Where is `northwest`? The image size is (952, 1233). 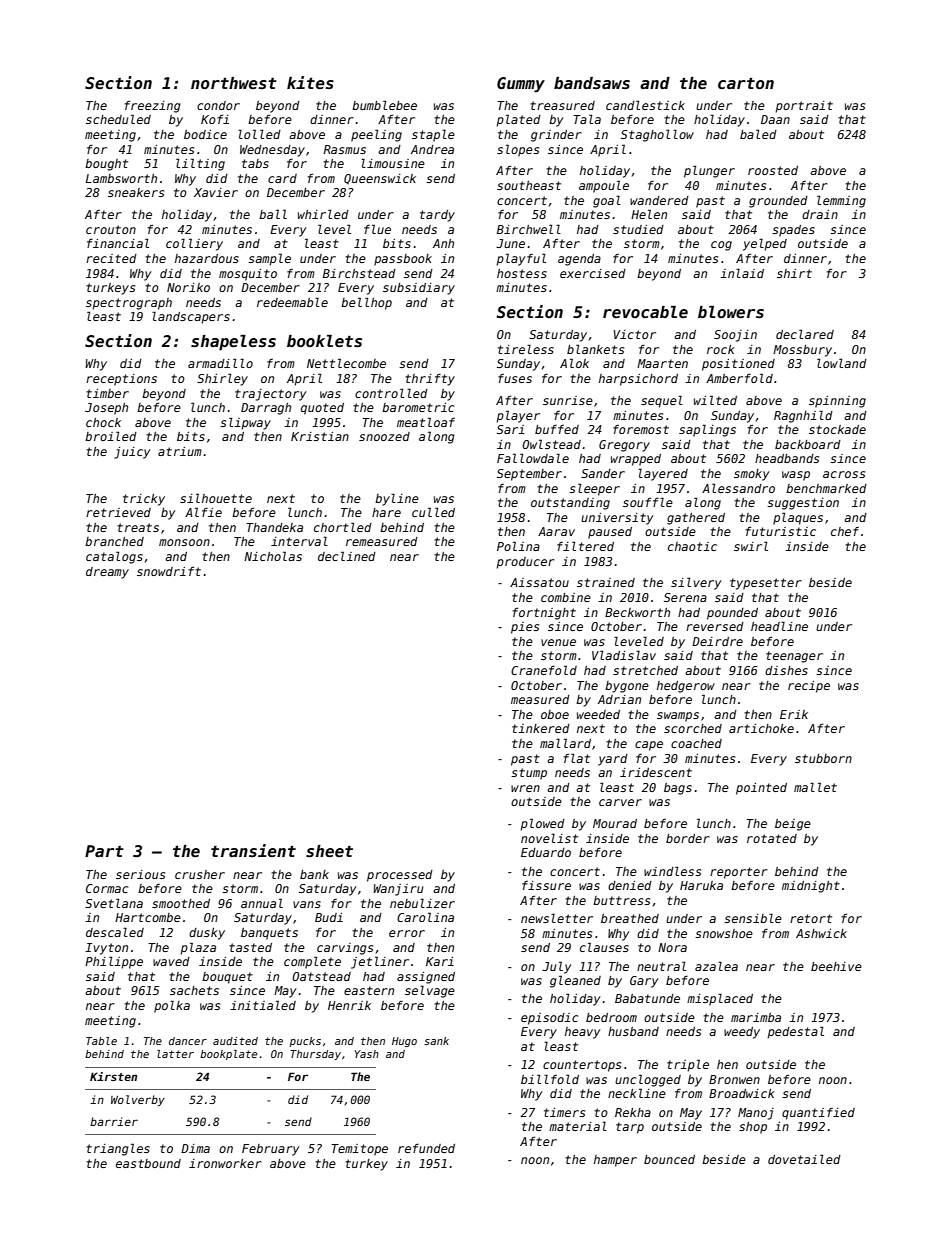 northwest is located at coordinates (234, 83).
